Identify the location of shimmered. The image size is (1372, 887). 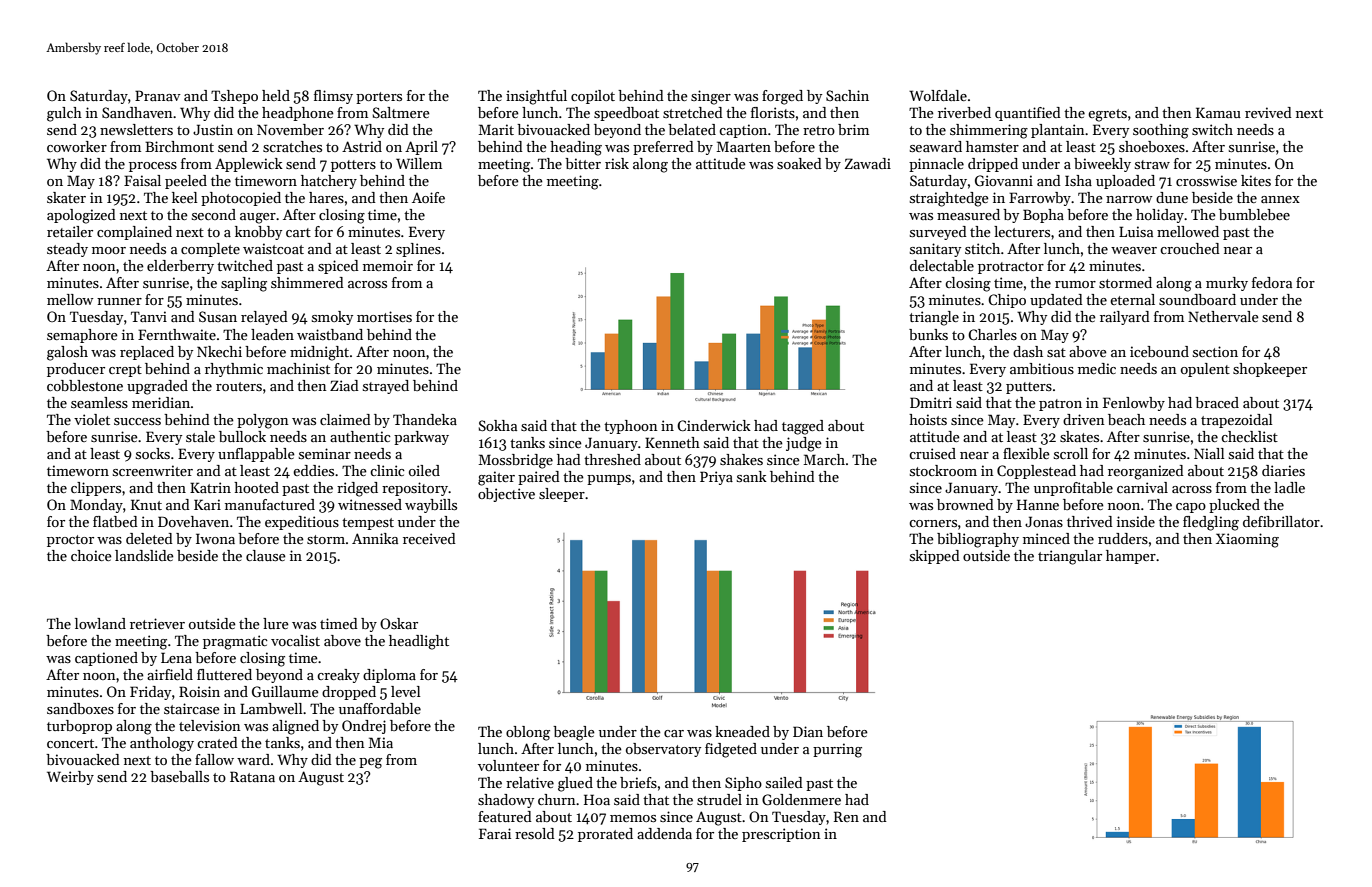
(307, 282).
